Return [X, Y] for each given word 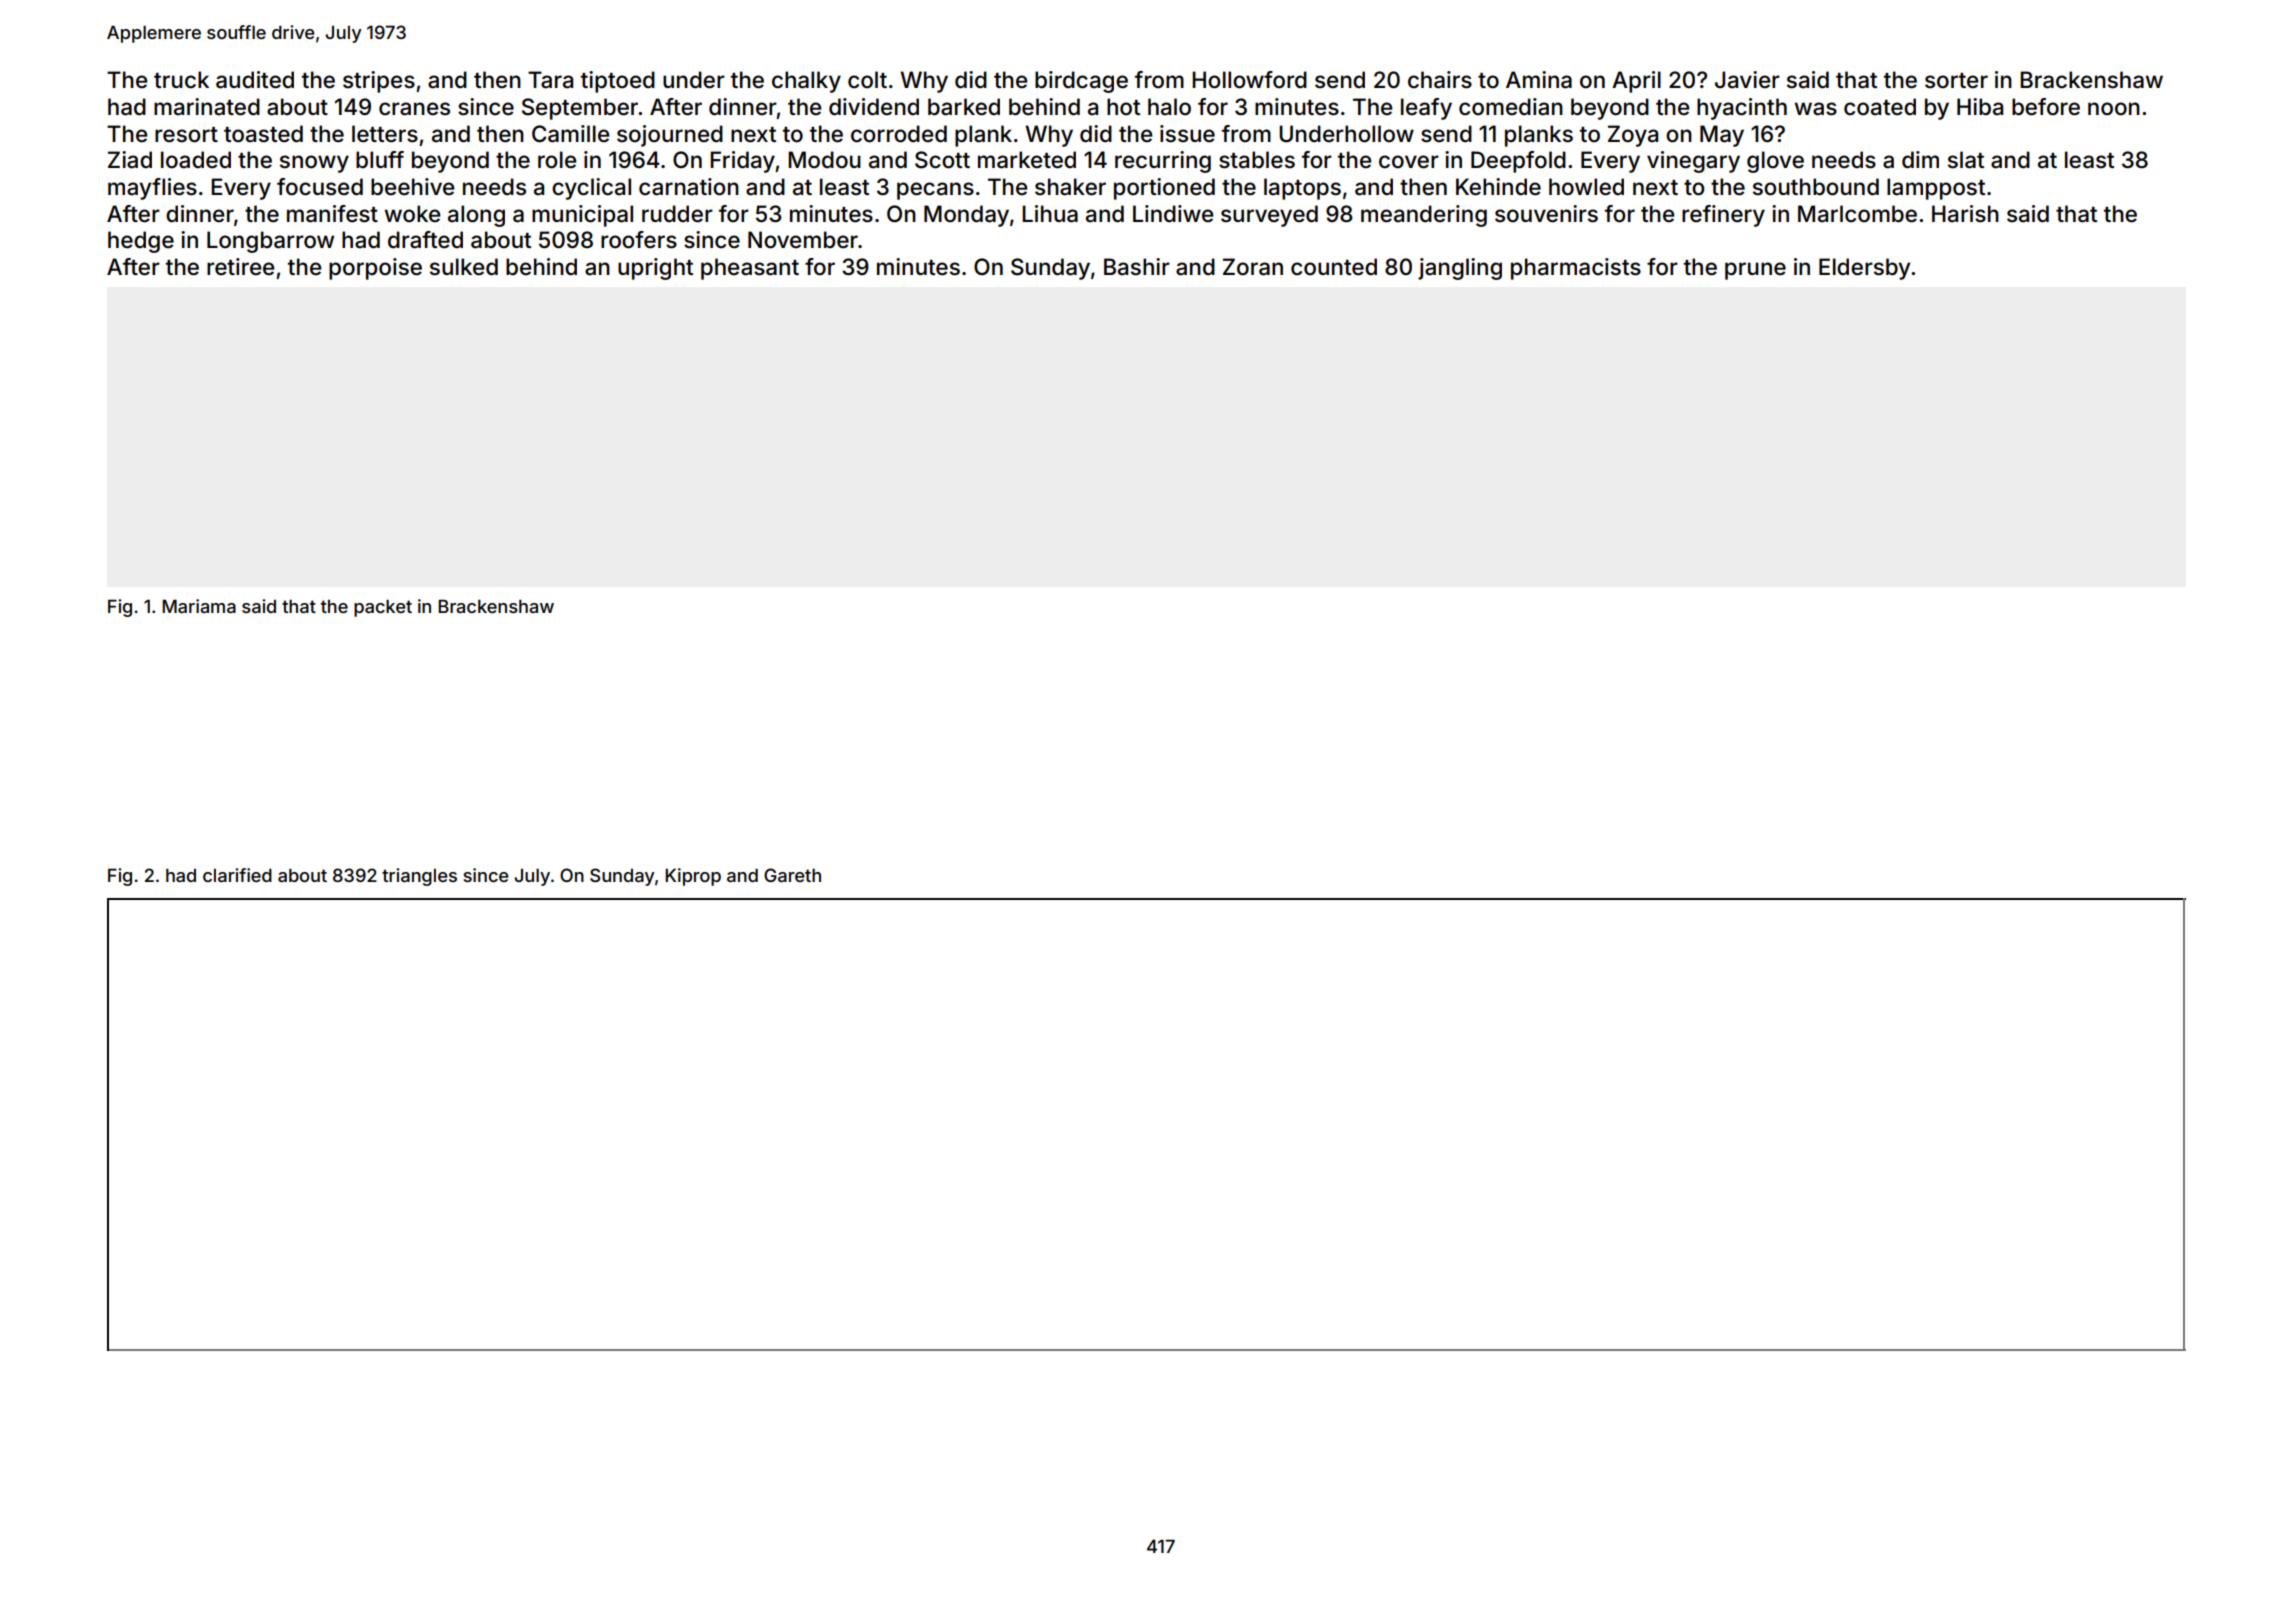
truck [181, 80]
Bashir [1137, 267]
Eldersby [1864, 269]
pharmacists [1576, 269]
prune [1755, 271]
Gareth [792, 875]
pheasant [750, 269]
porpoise [375, 269]
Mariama [199, 606]
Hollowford [1249, 80]
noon [2114, 109]
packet [383, 608]
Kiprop [693, 877]
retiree [241, 267]
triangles [419, 877]
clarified [237, 875]
